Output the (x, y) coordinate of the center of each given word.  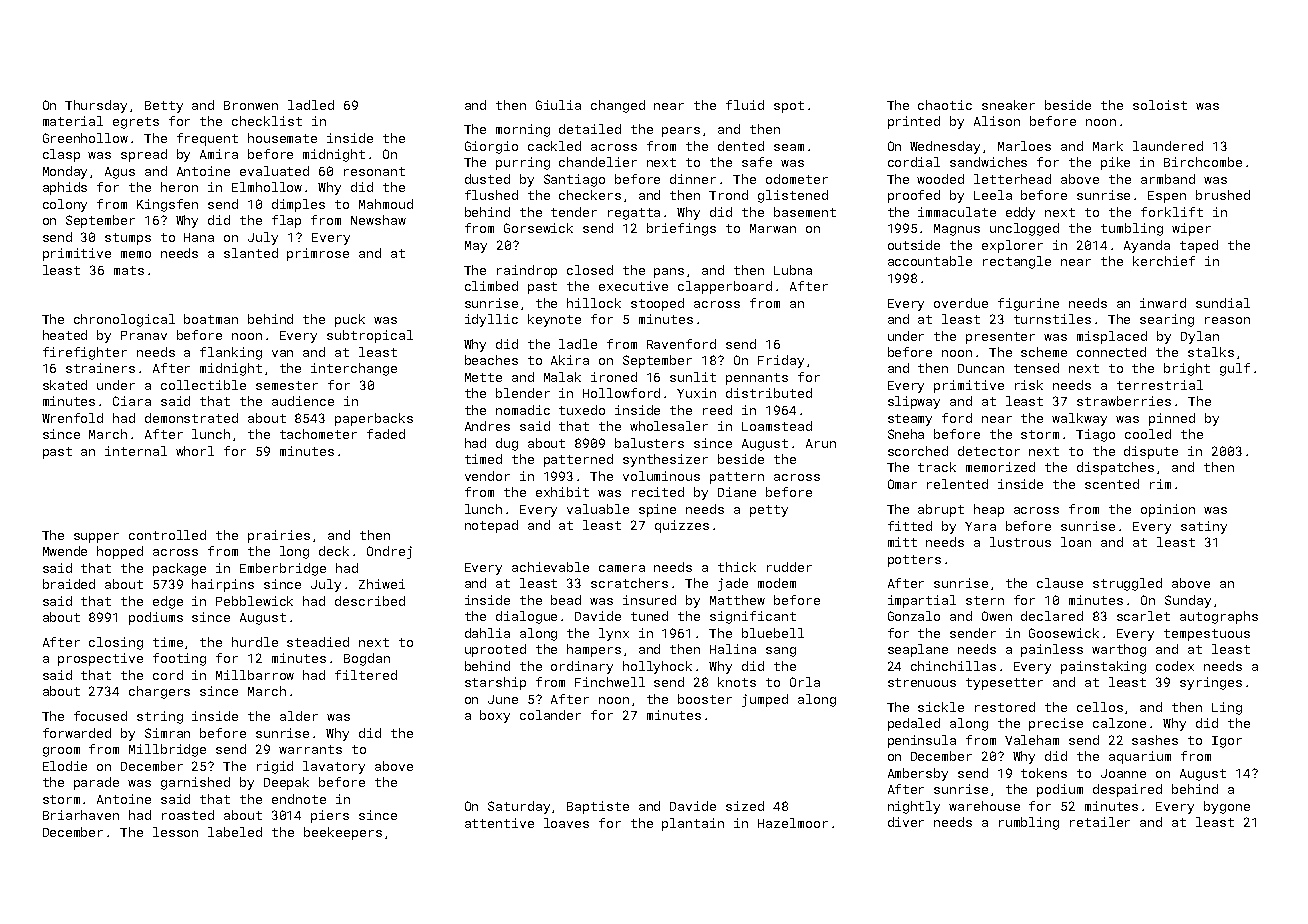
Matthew (737, 600)
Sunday (1188, 601)
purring (523, 163)
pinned (1172, 419)
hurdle (255, 642)
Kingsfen (167, 205)
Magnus (957, 230)
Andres (487, 426)
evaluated (274, 171)
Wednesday (945, 147)
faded (386, 434)
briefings (681, 229)
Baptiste (598, 807)
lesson (175, 832)
